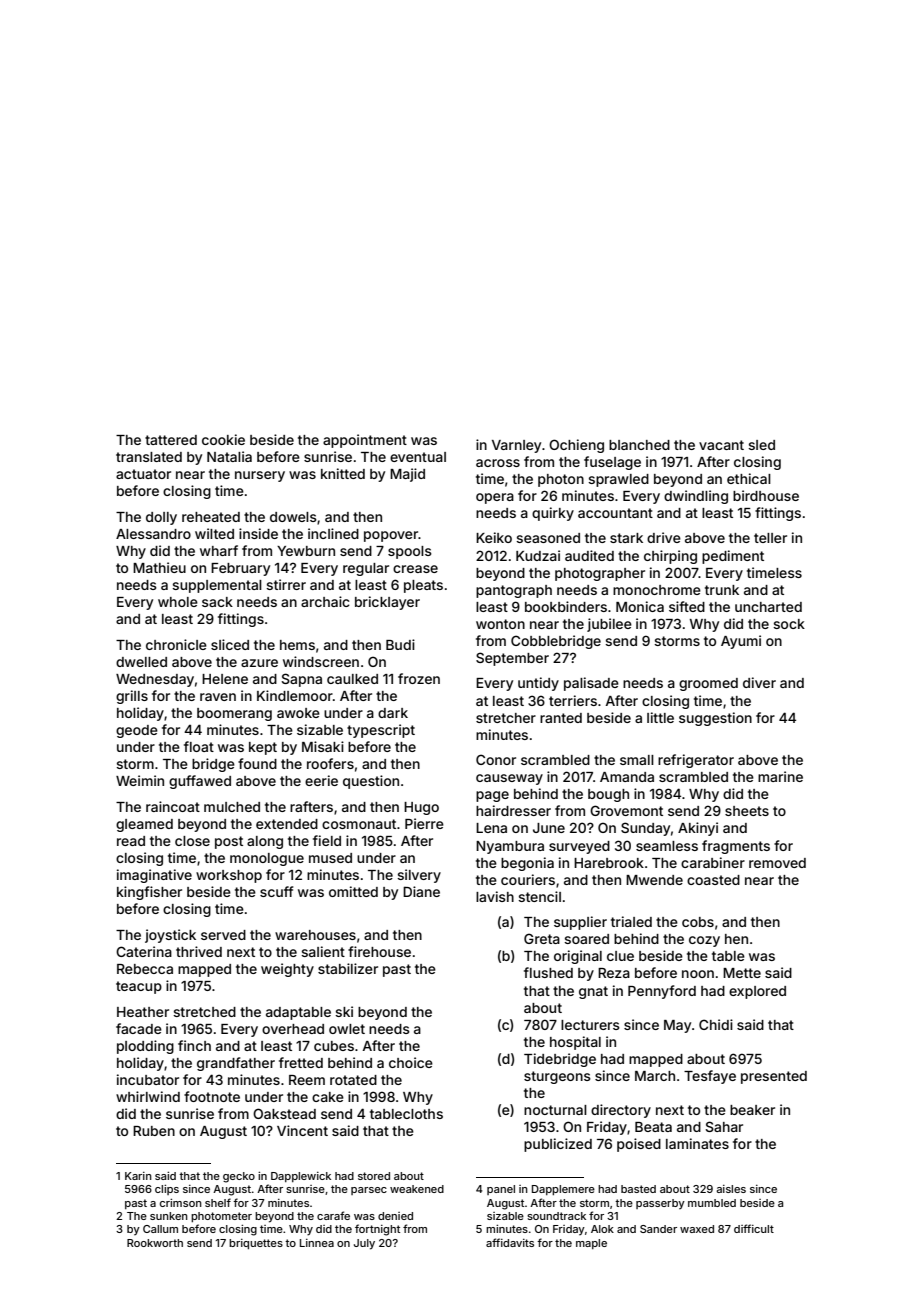  What do you see at coordinates (223, 439) in the document?
I see `cookie` at bounding box center [223, 439].
